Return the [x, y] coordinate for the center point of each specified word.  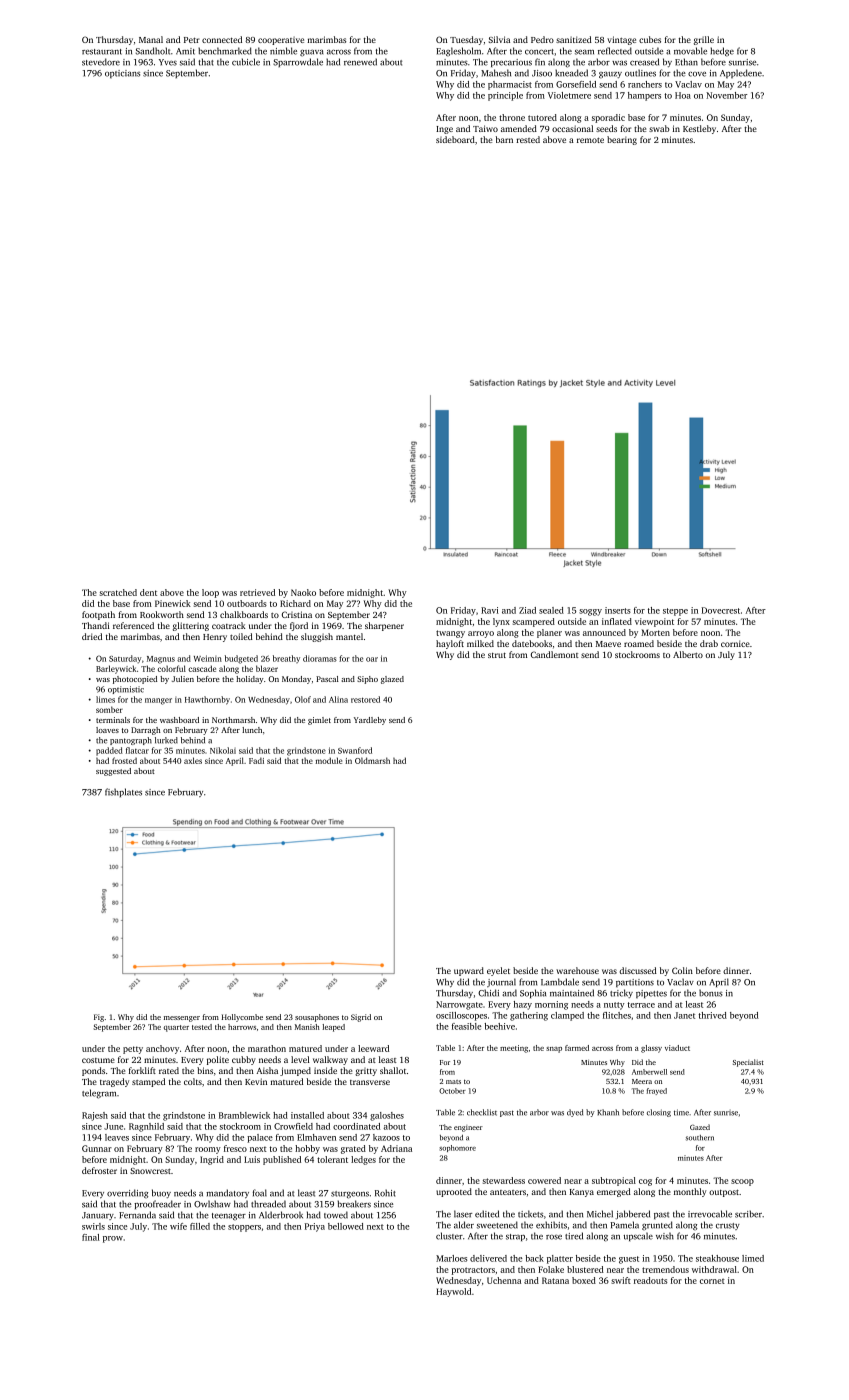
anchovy [162, 1049]
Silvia [499, 39]
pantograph [131, 741]
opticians [122, 74]
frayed [657, 1091]
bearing [622, 140]
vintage [621, 40]
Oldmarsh [372, 760]
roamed [639, 643]
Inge [444, 130]
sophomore [457, 1148]
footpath [98, 615]
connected [222, 39]
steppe [675, 612]
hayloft [450, 644]
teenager [229, 1217]
